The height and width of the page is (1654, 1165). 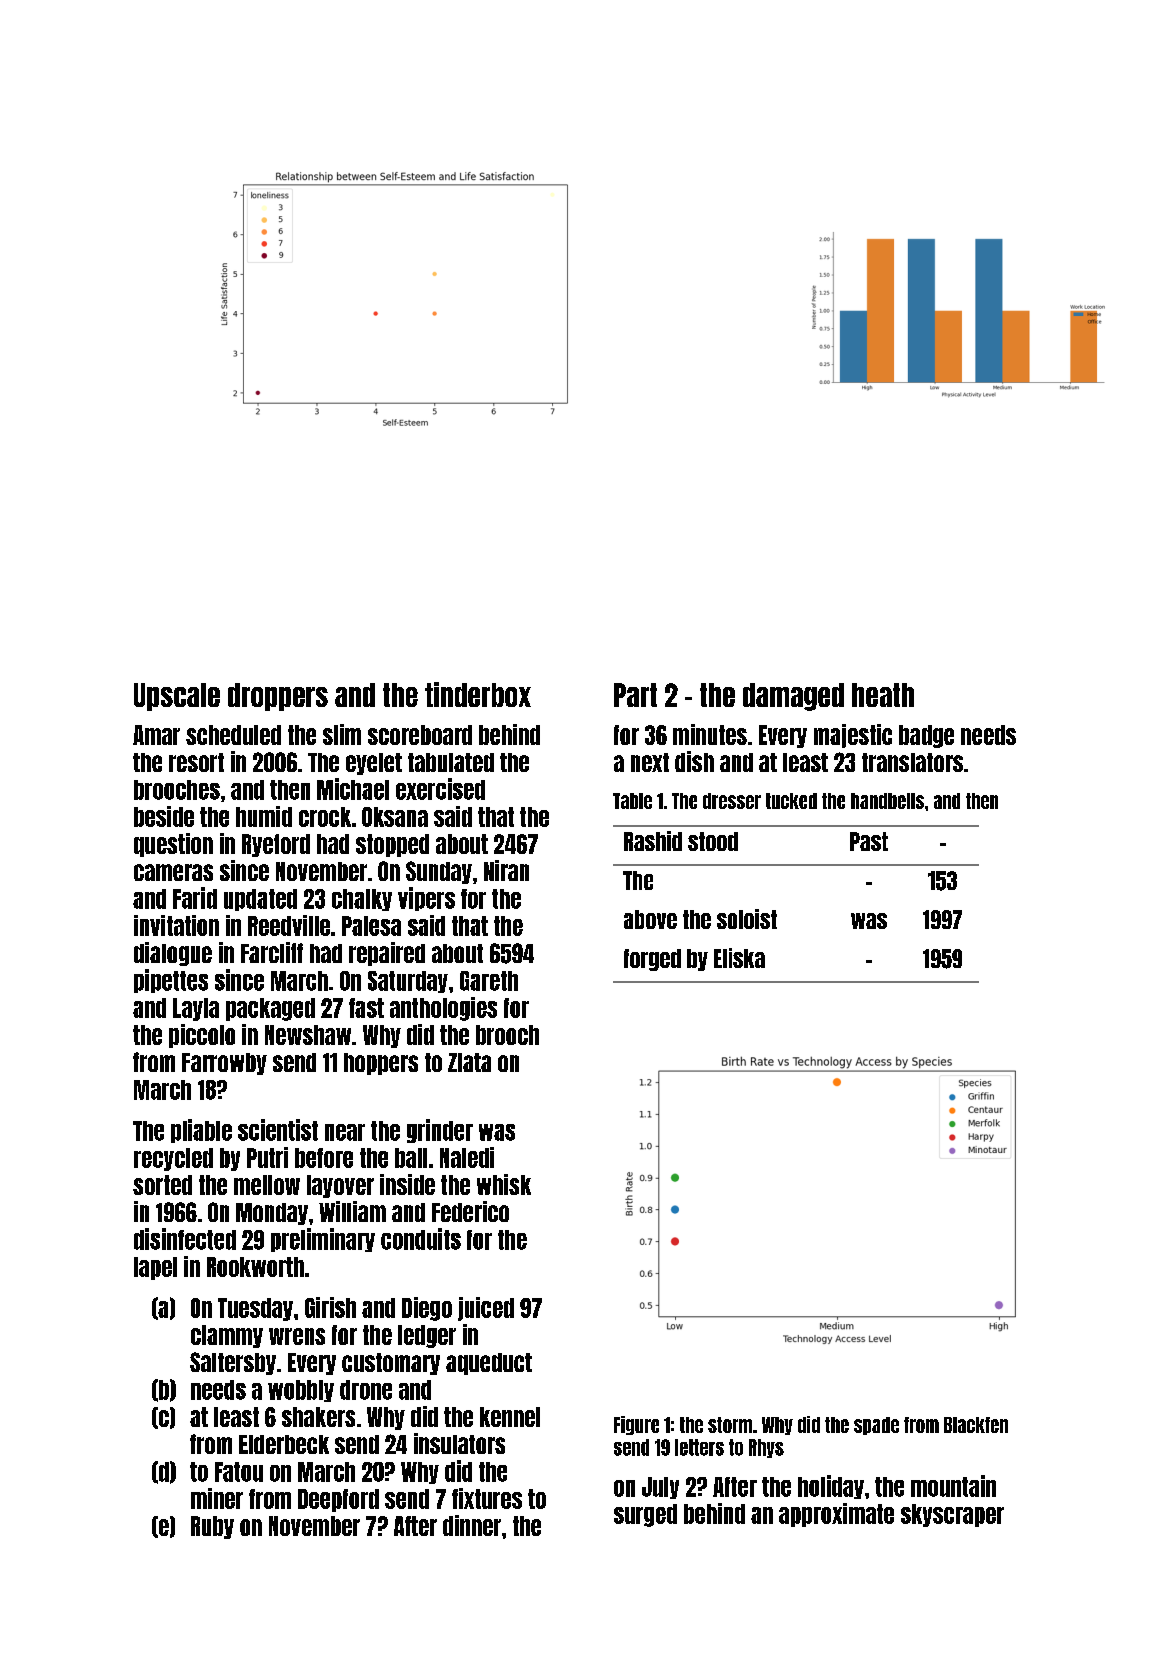 What do you see at coordinates (766, 1448) in the page?
I see `Rhys` at bounding box center [766, 1448].
